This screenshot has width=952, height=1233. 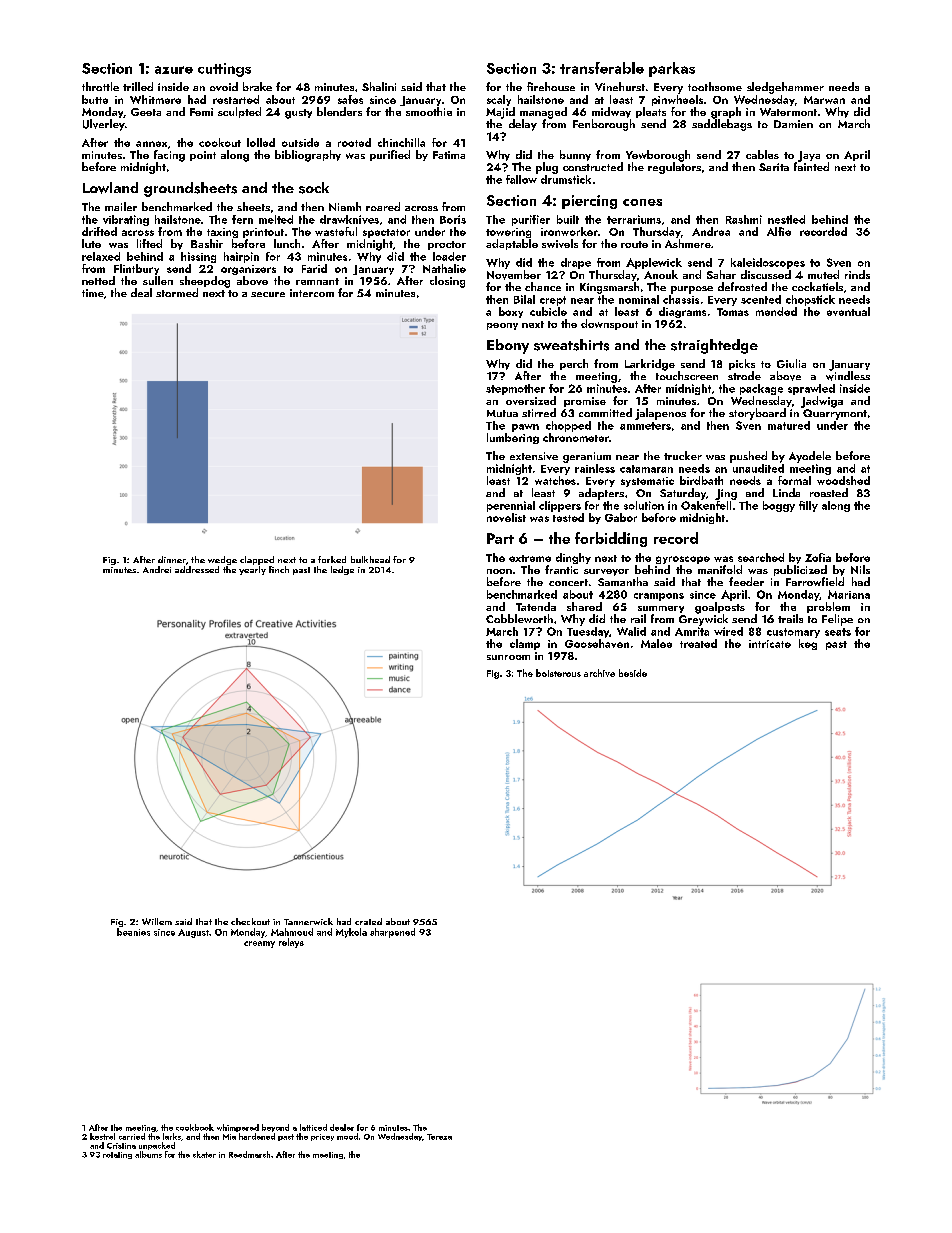 What do you see at coordinates (177, 292) in the screenshot?
I see `stormed` at bounding box center [177, 292].
